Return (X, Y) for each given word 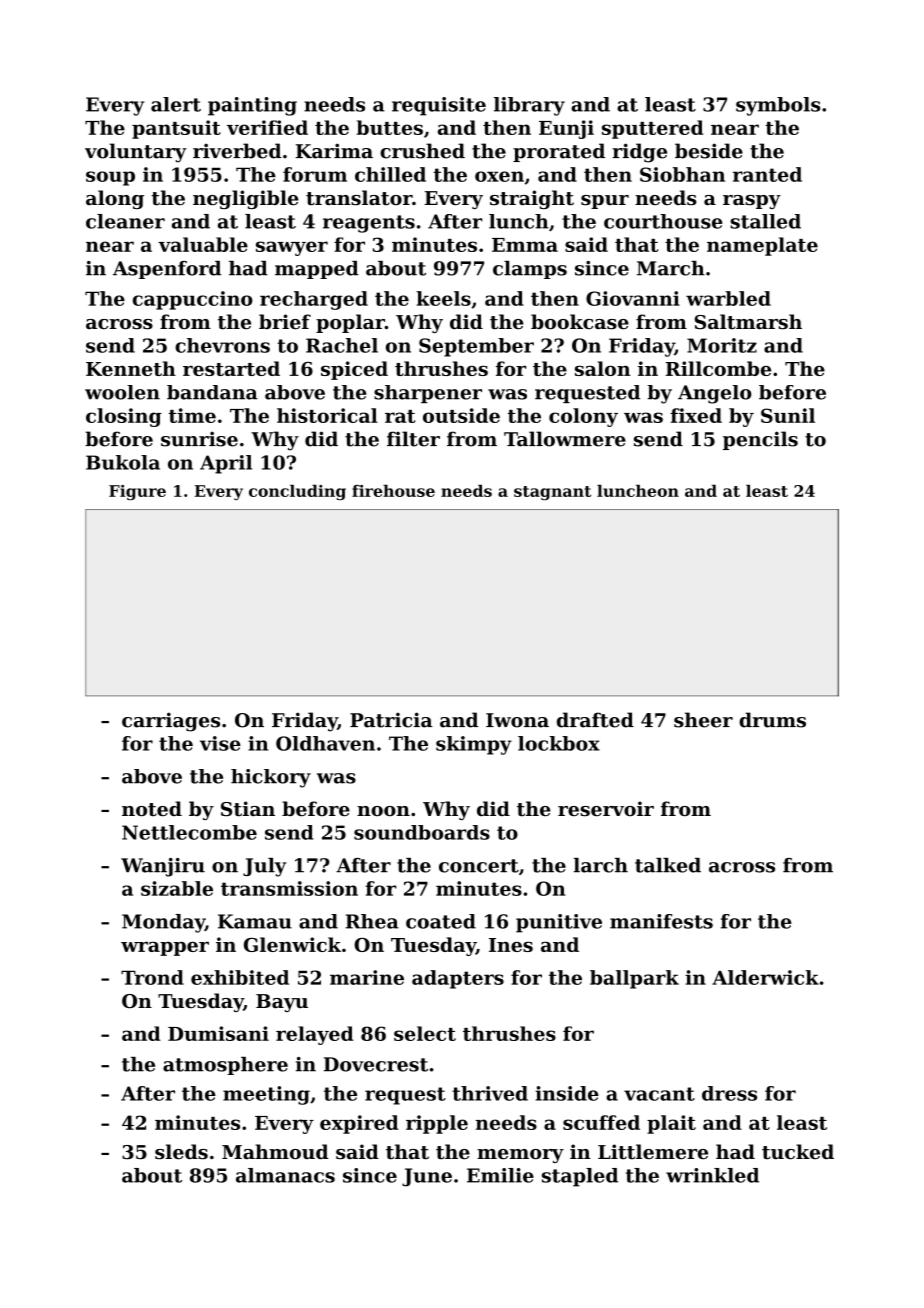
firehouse (393, 490)
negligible (246, 199)
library (529, 106)
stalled (765, 221)
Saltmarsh (748, 322)
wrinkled (712, 1175)
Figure (137, 492)
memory (520, 1156)
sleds (181, 1152)
